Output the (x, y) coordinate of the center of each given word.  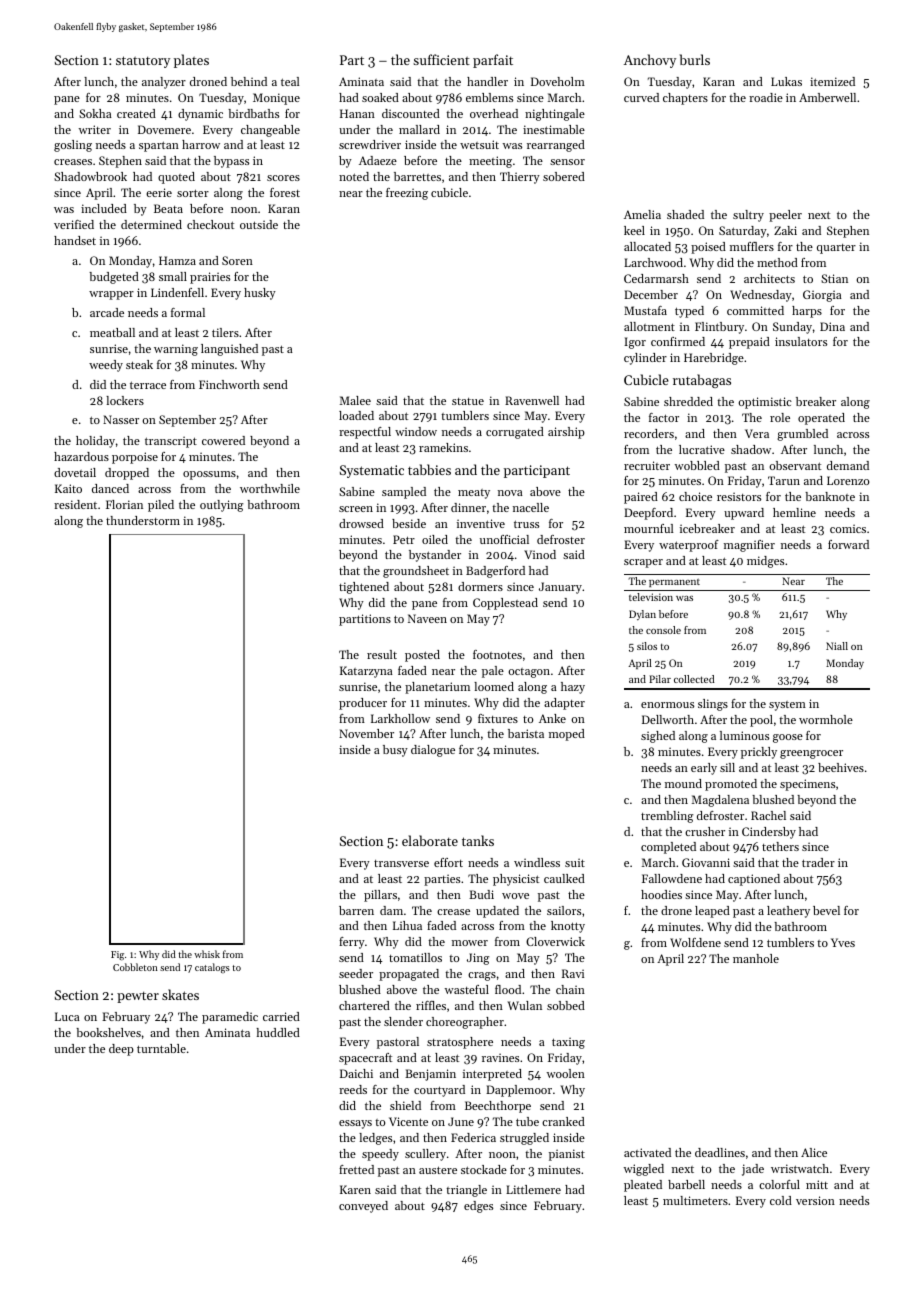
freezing (407, 194)
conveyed (363, 1207)
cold (781, 1200)
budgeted (114, 278)
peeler (785, 216)
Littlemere (533, 1189)
